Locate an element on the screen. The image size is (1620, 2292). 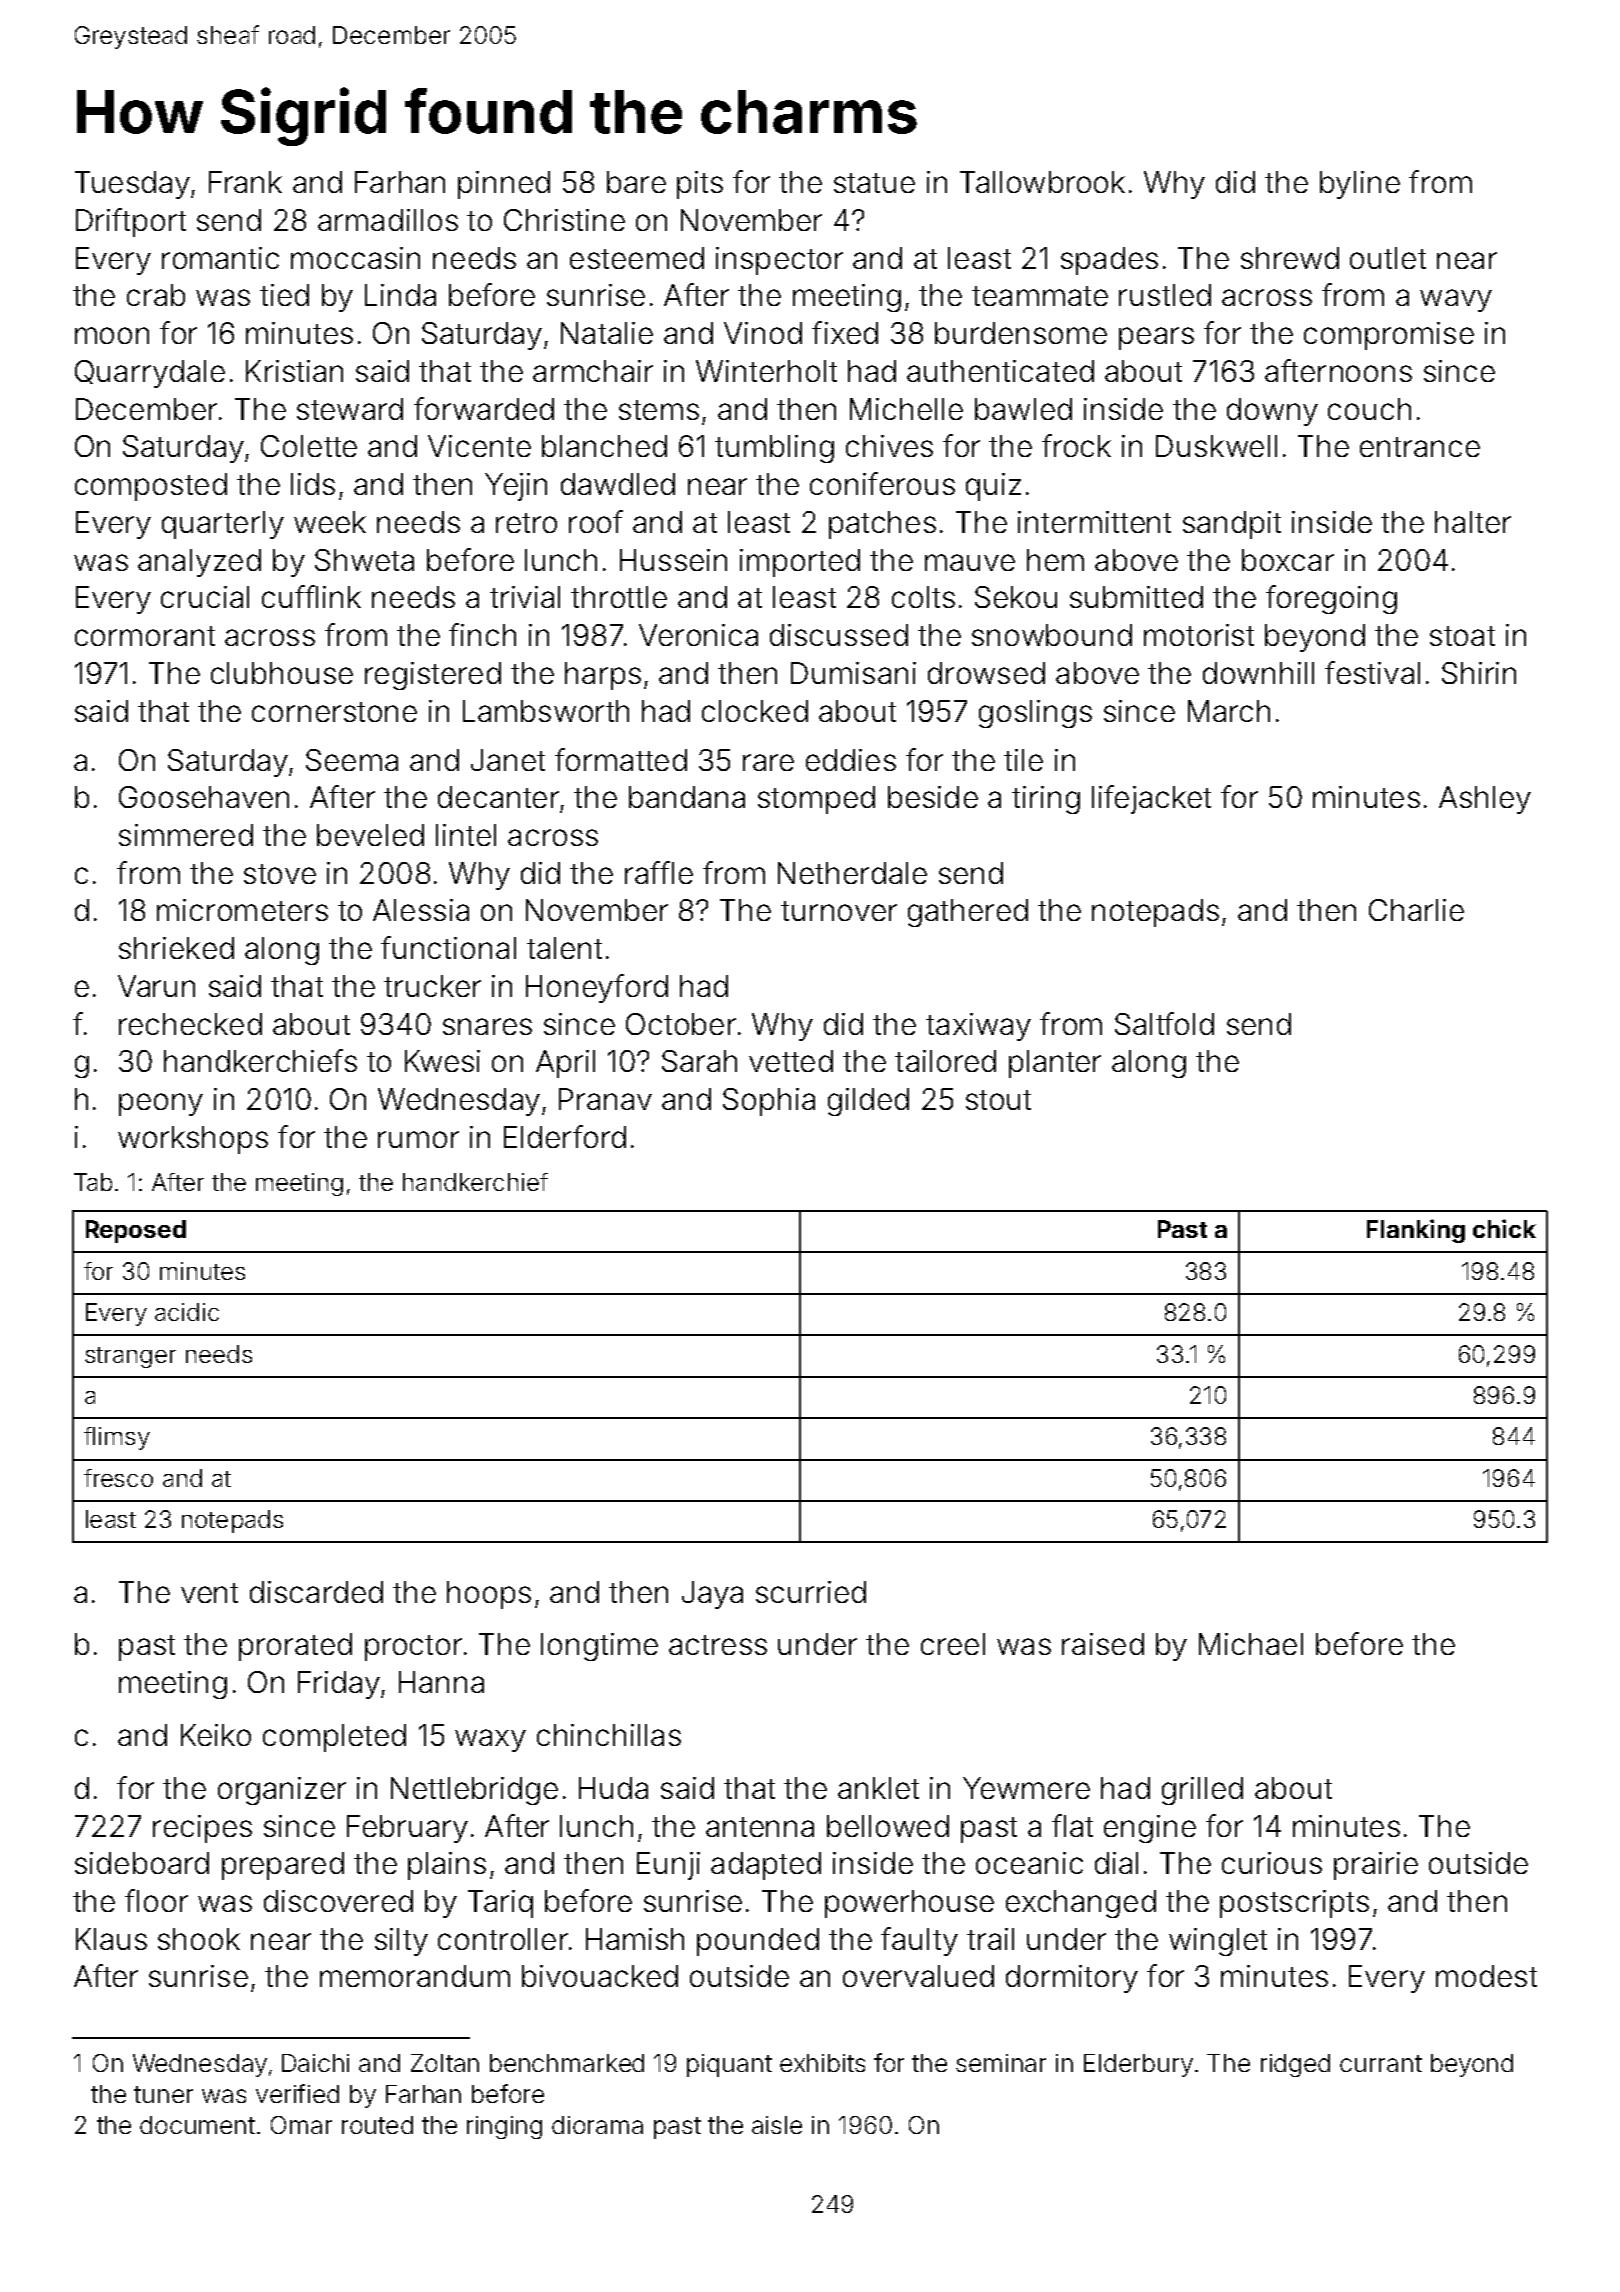
seminar is located at coordinates (1001, 2063).
